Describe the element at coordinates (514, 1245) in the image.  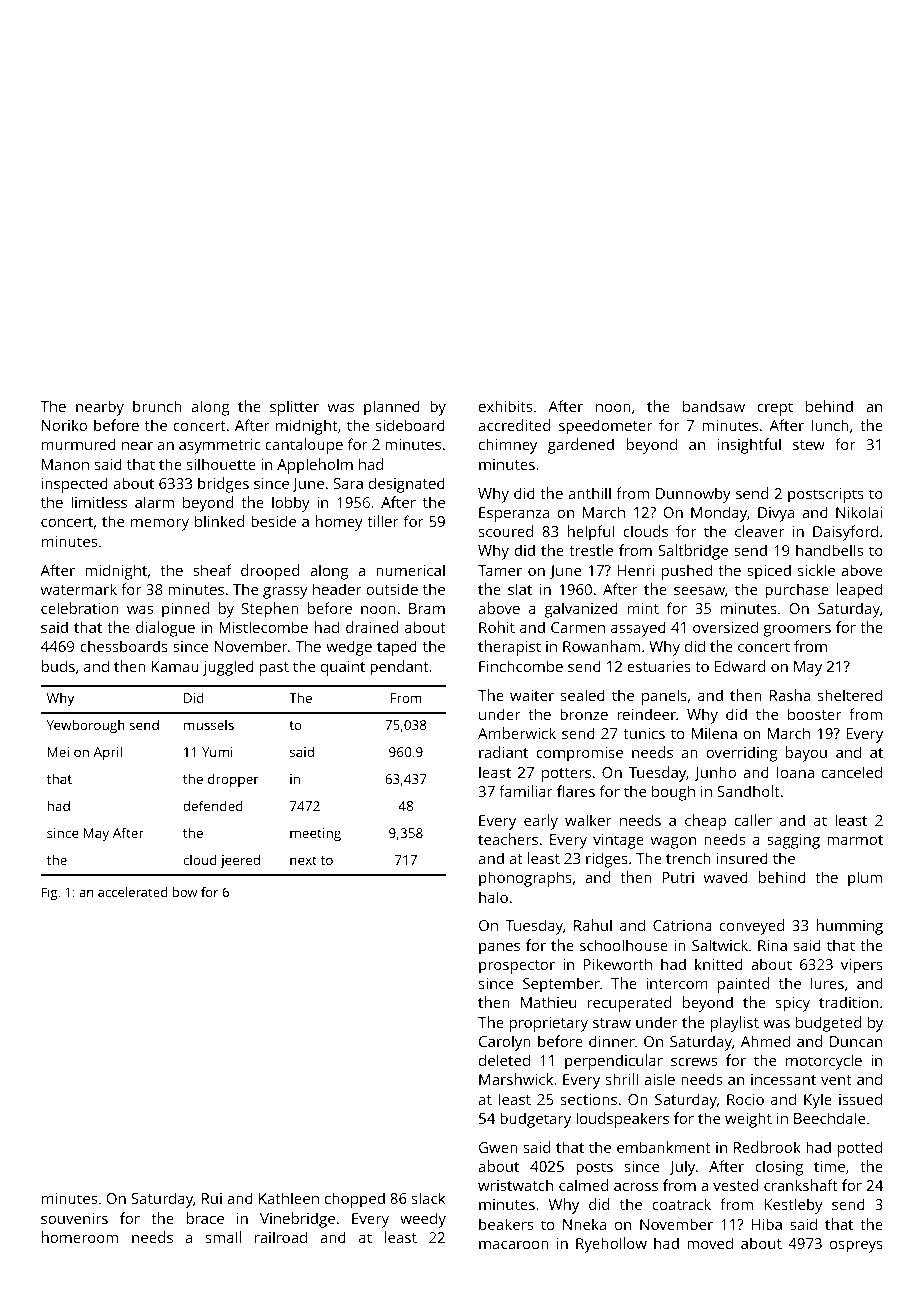
I see `macaroon` at that location.
